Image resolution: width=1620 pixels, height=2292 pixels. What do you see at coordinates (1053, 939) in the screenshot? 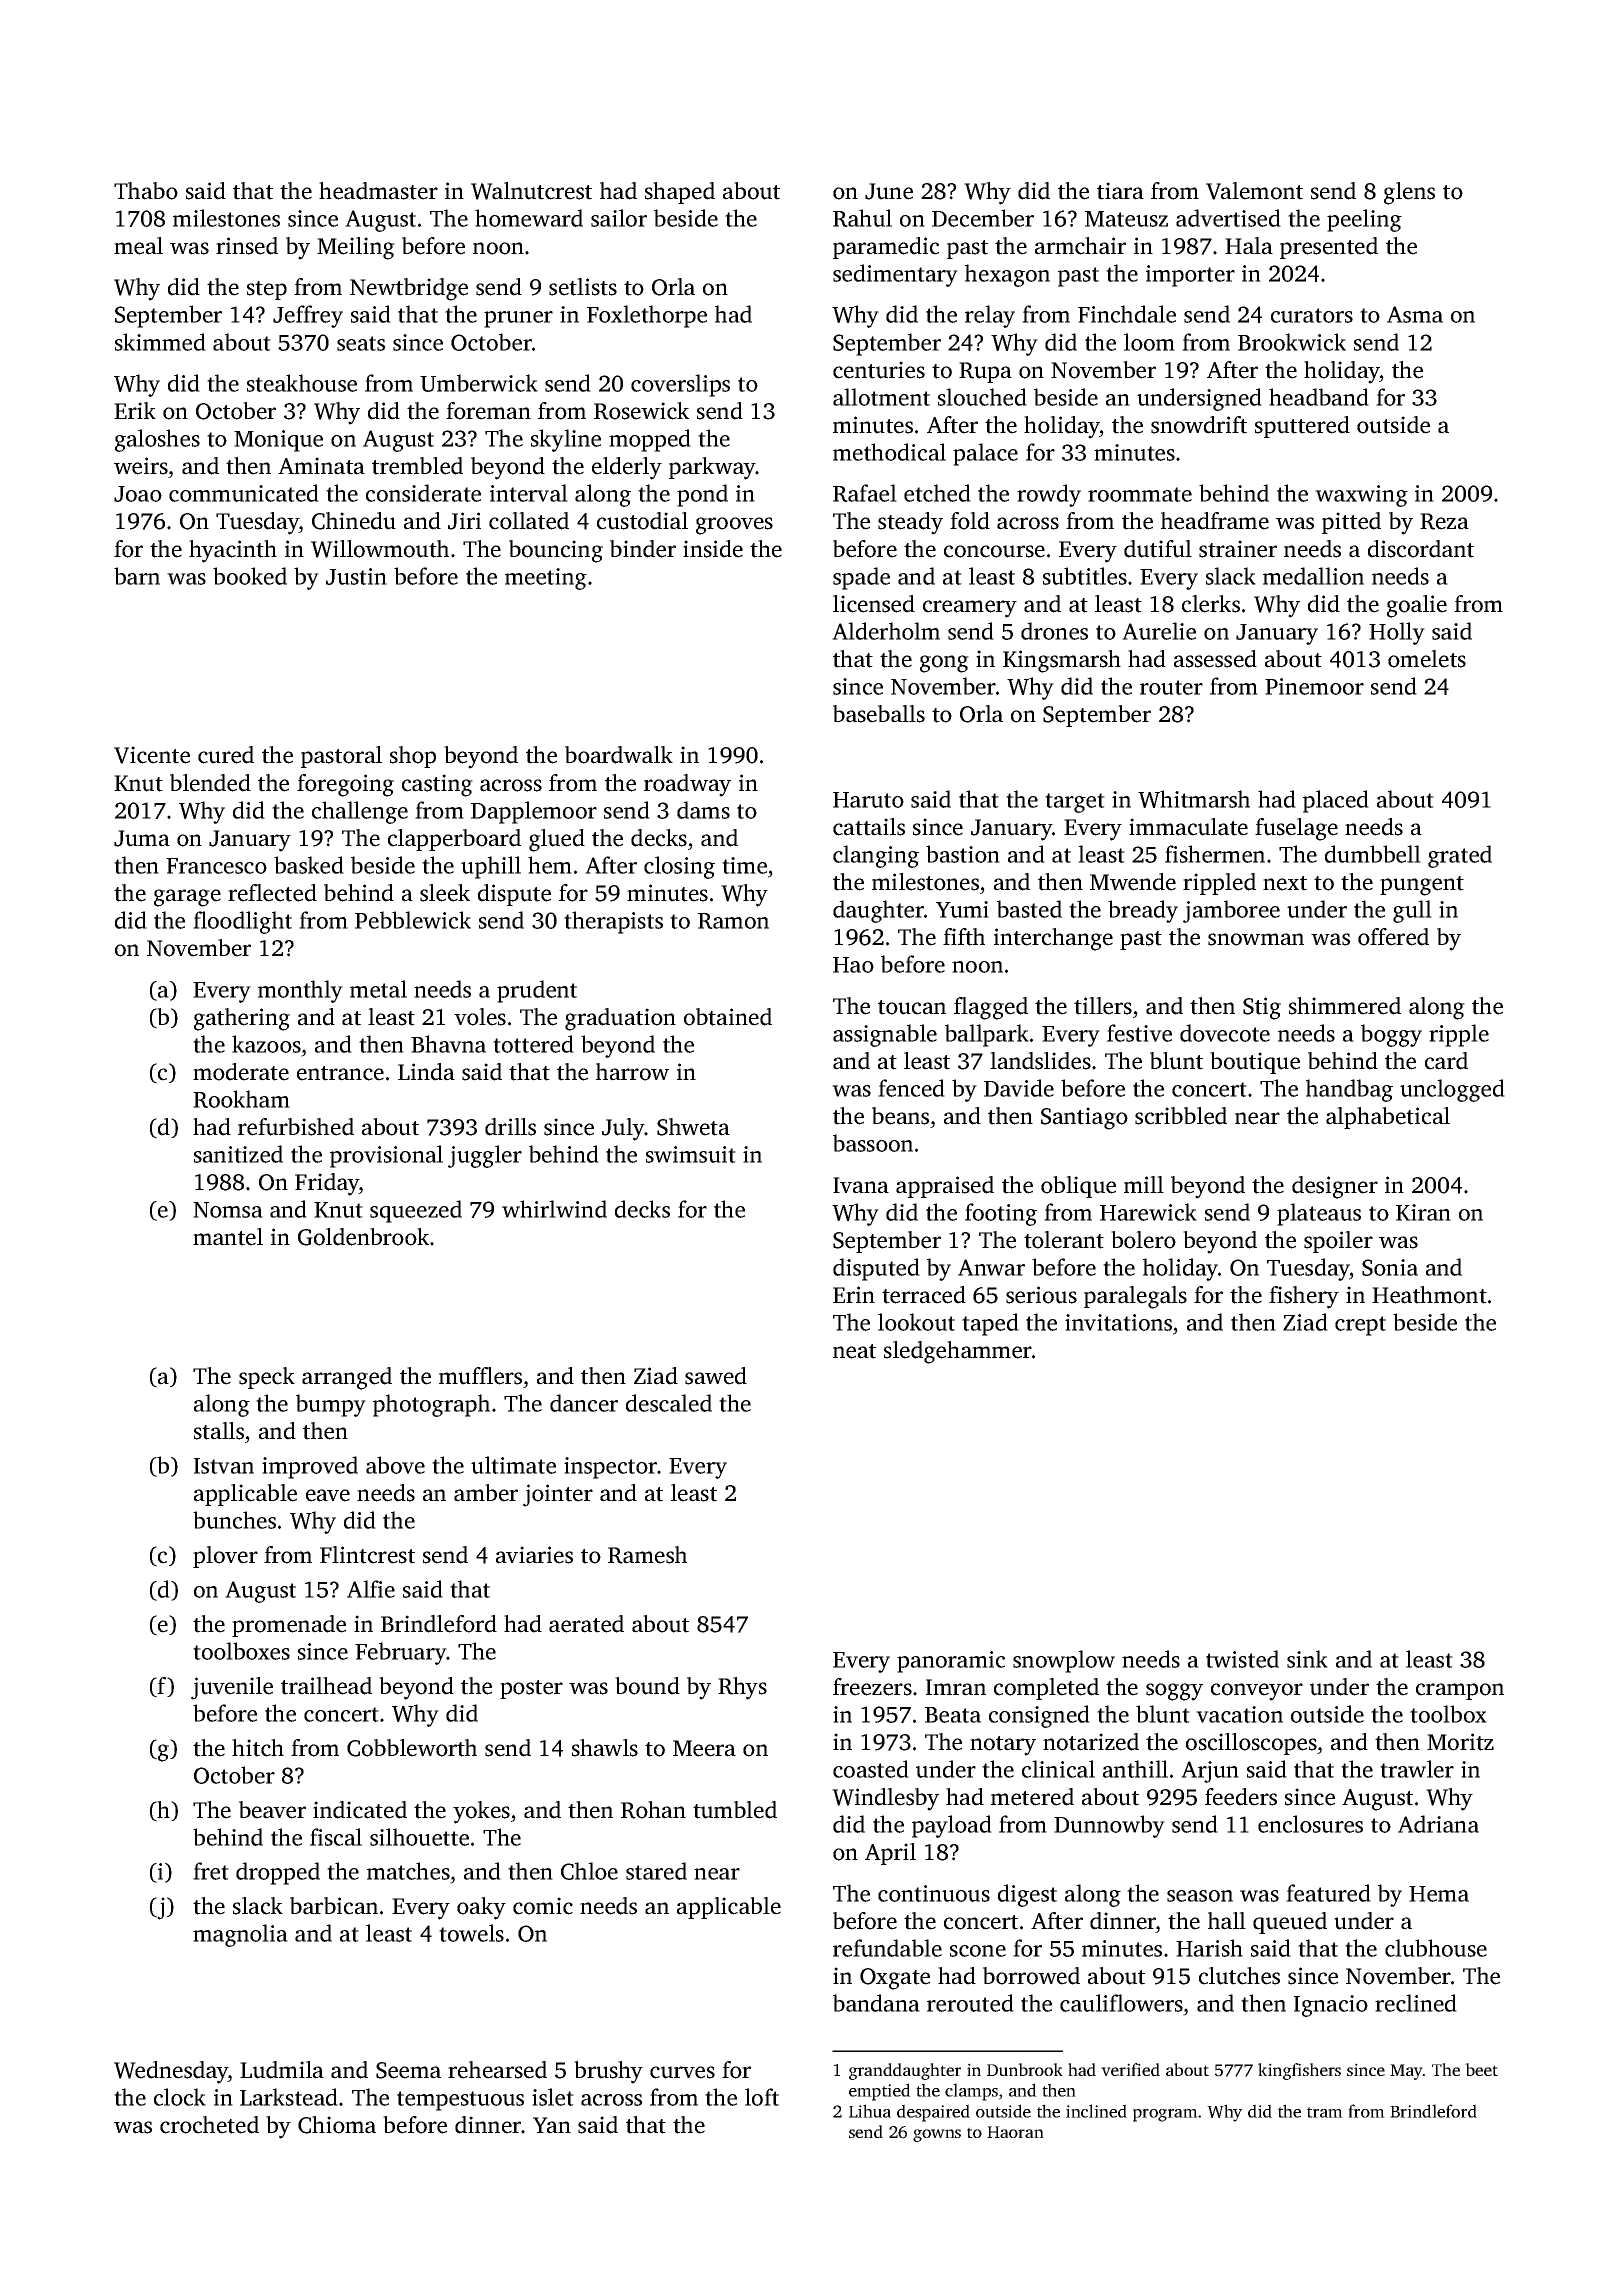
I see `interchange` at bounding box center [1053, 939].
